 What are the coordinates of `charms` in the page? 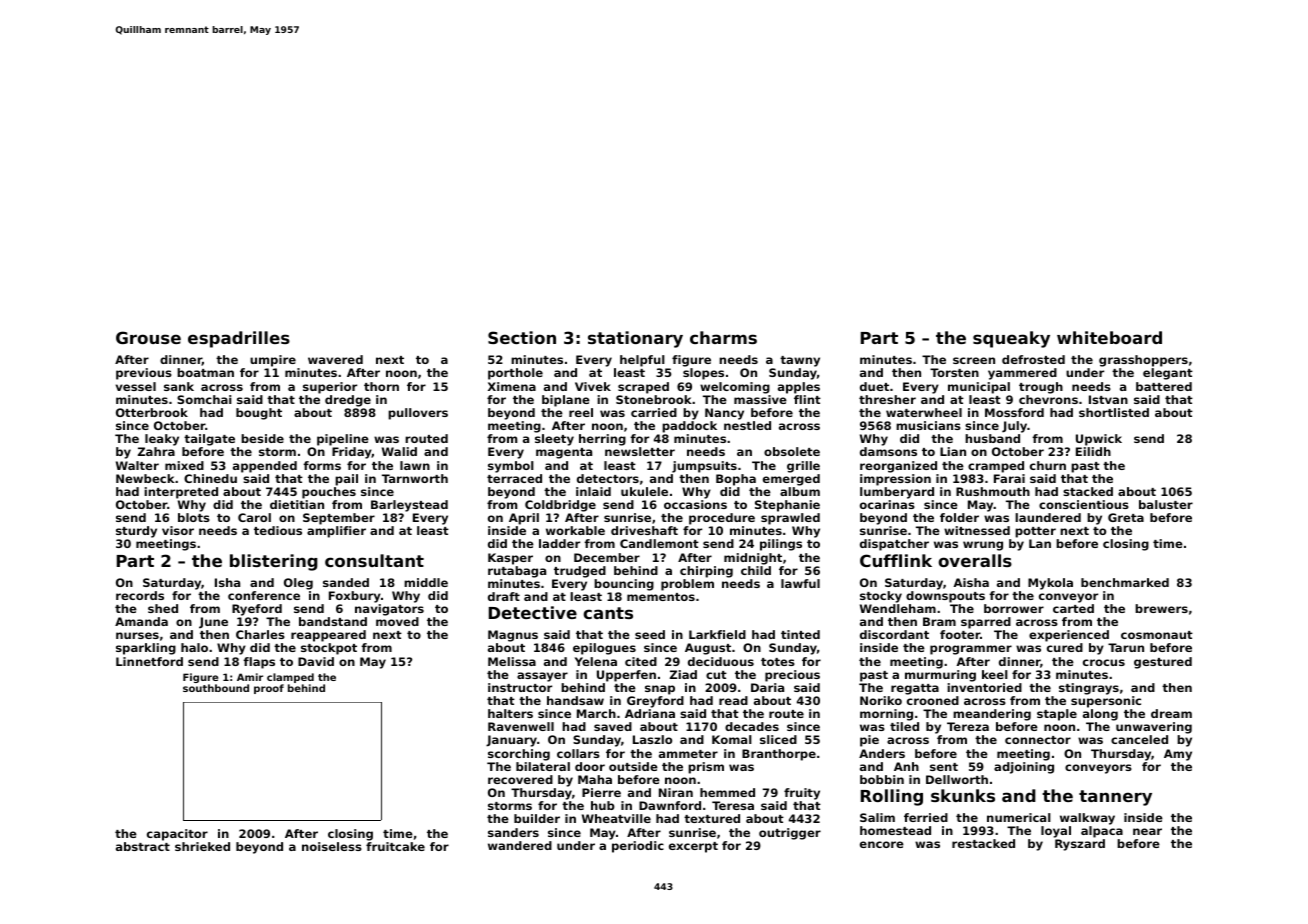 It's located at (723, 337).
